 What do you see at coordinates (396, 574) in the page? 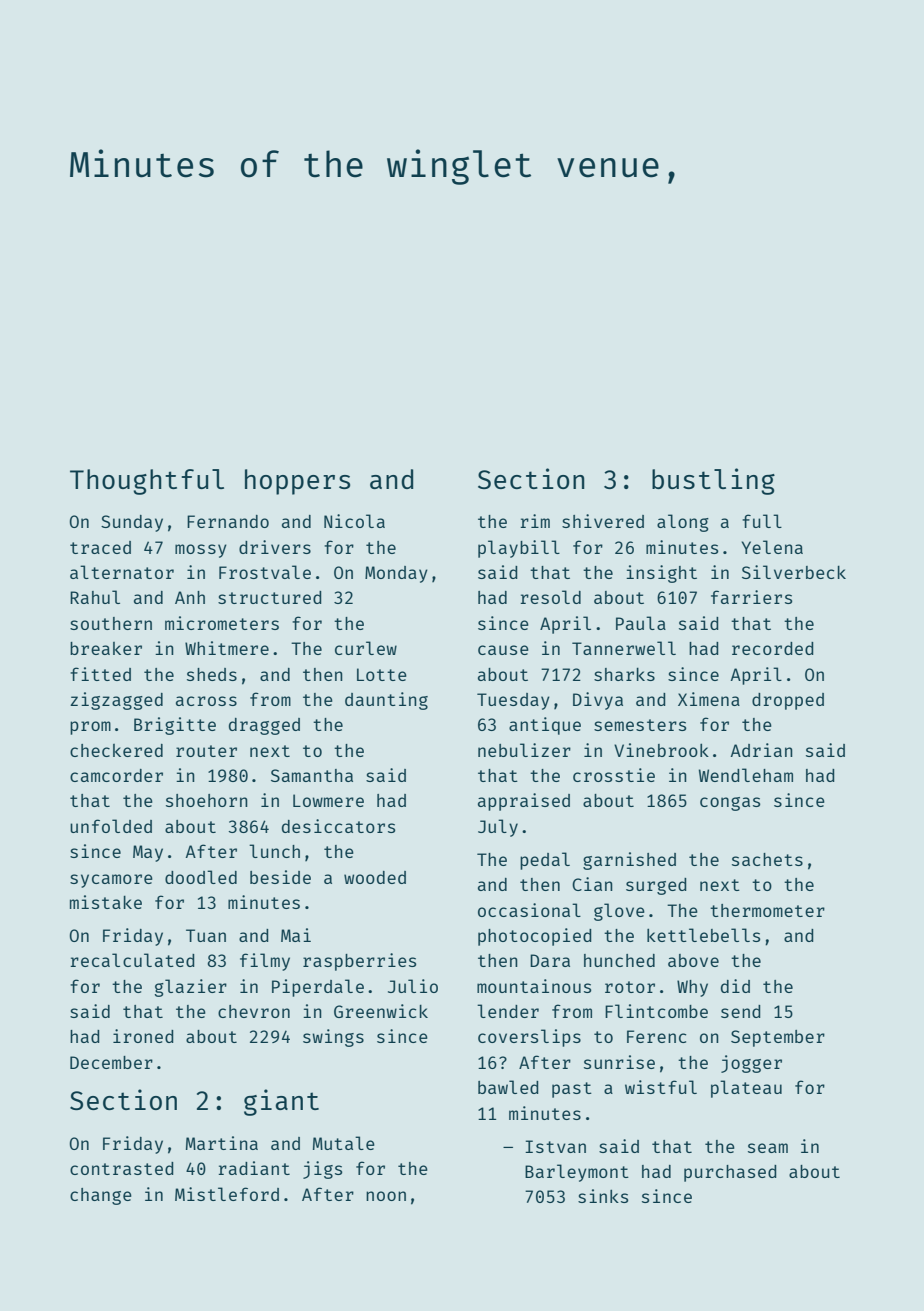
I see `Monday` at bounding box center [396, 574].
